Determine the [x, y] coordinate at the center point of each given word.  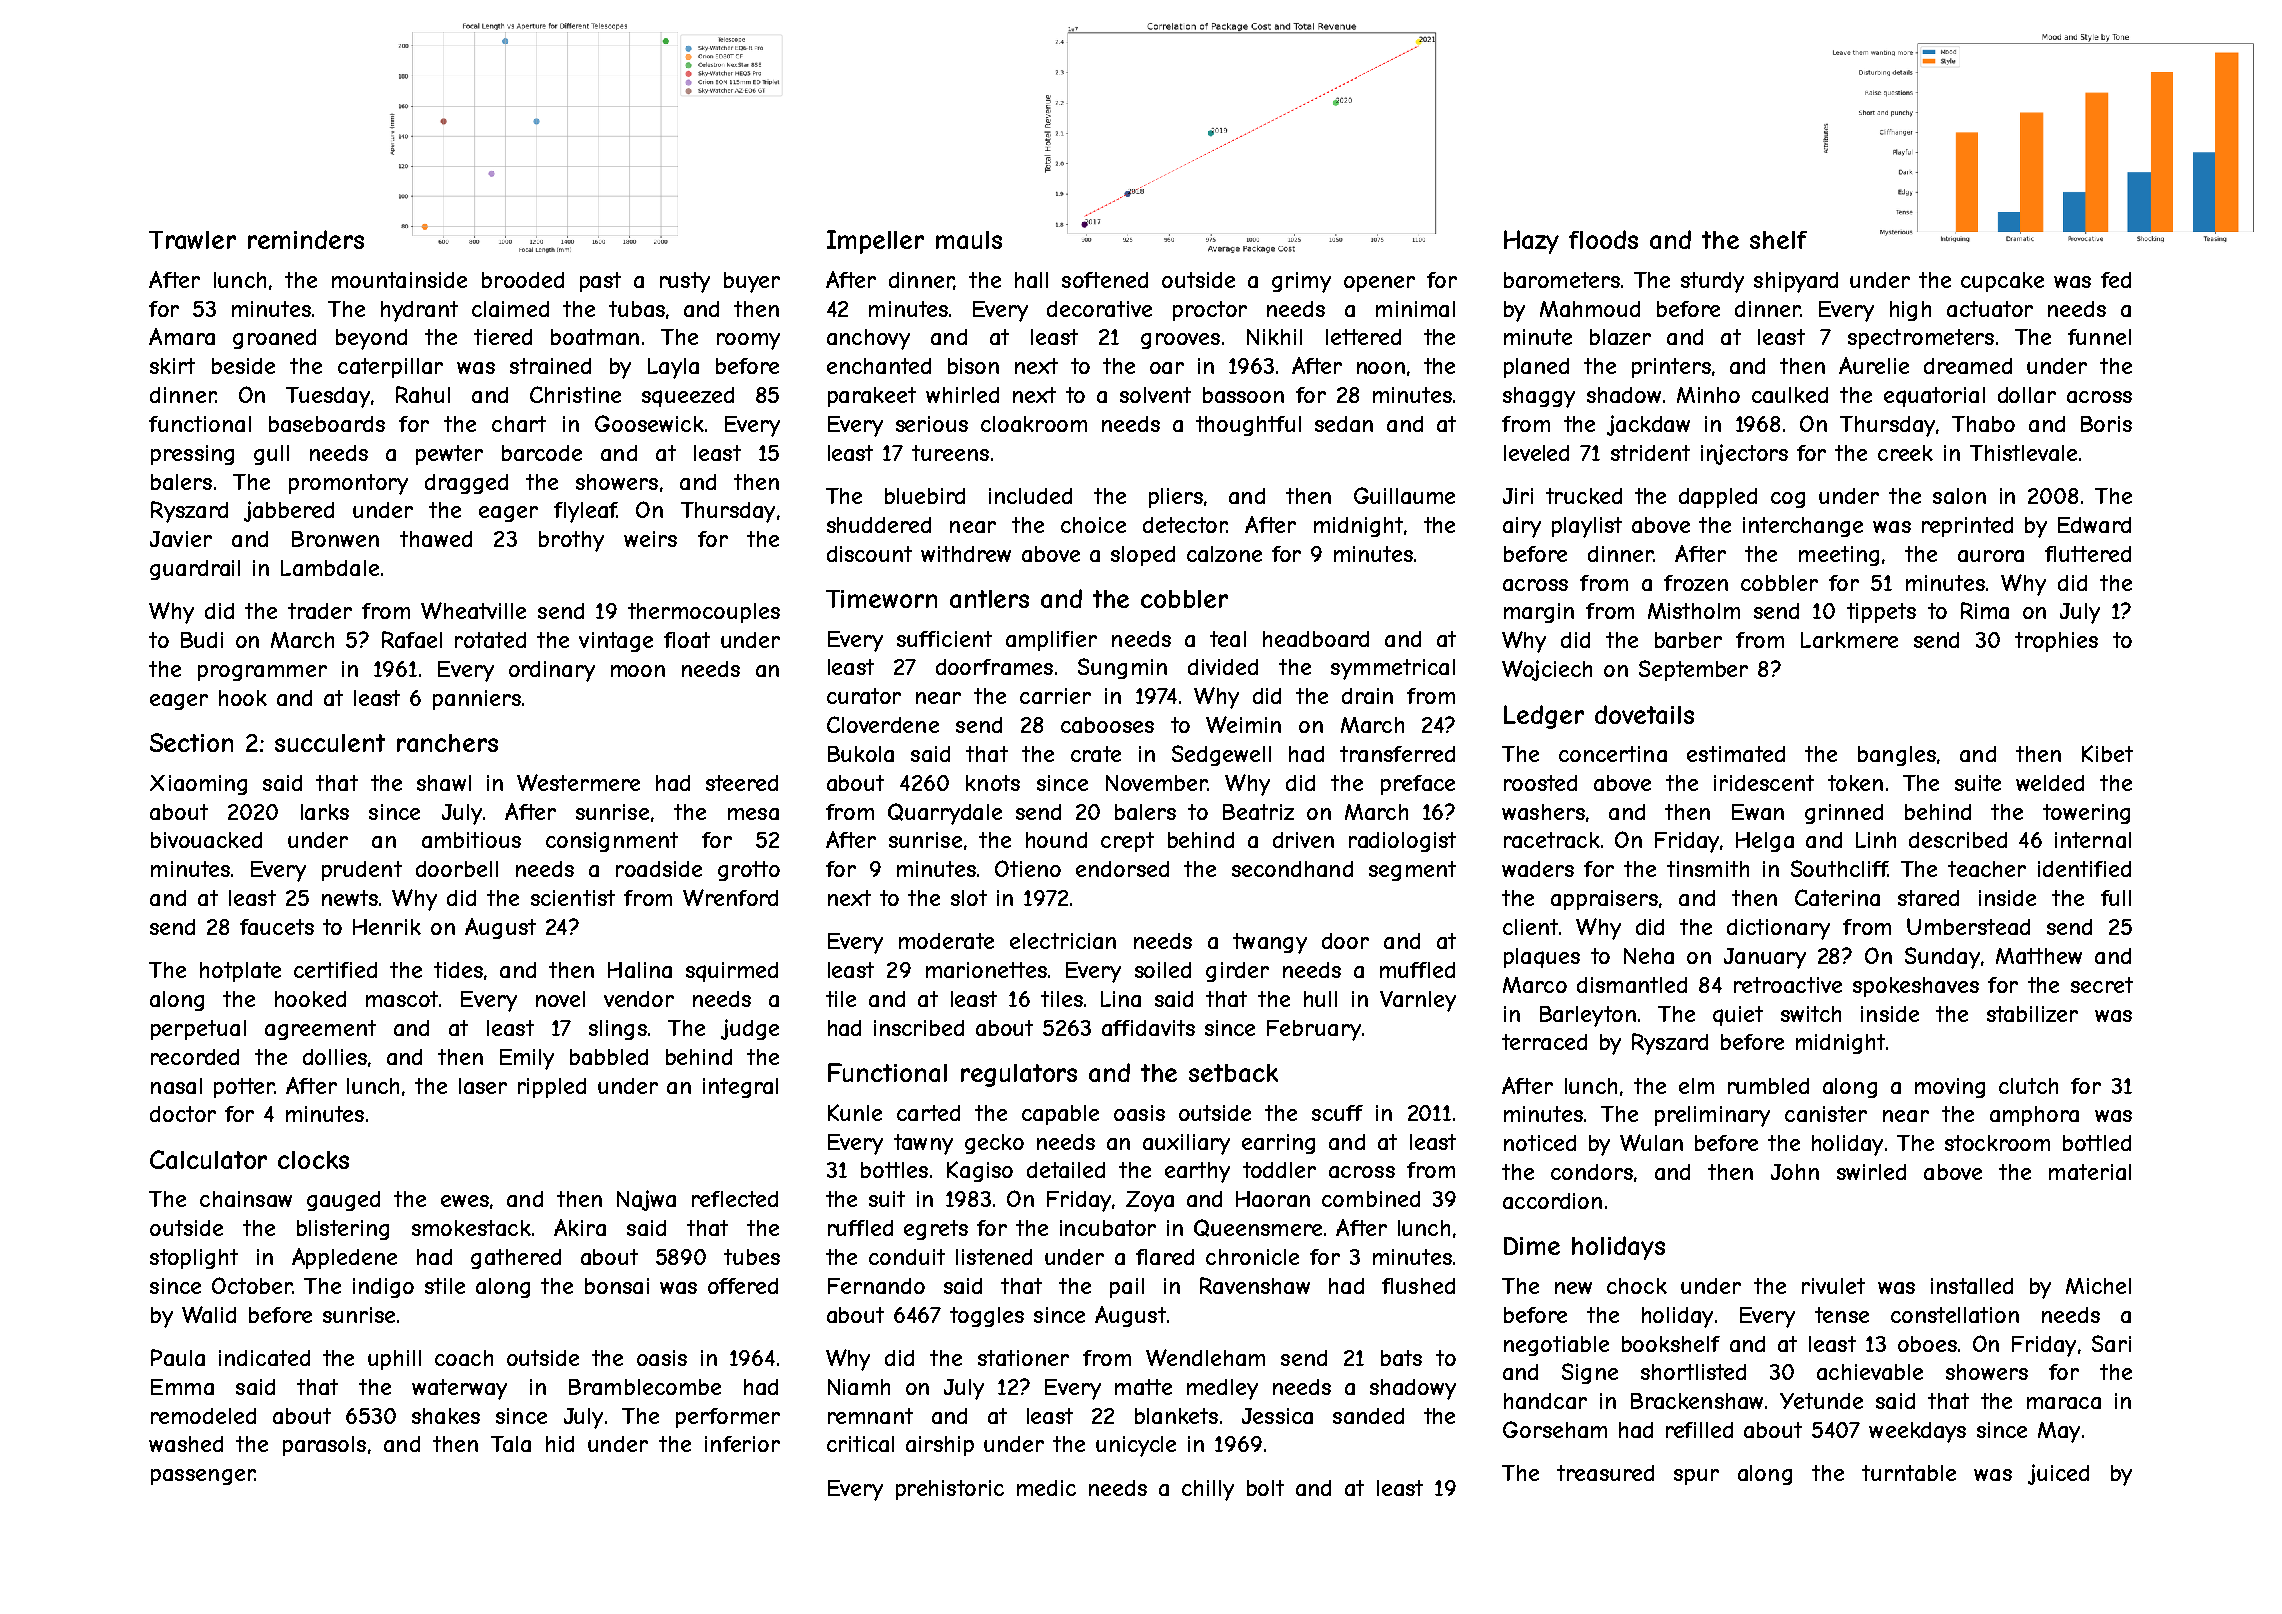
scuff [1337, 1113]
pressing [192, 455]
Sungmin [1122, 668]
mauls [969, 240]
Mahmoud [1590, 309]
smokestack [471, 1228]
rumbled [1768, 1086]
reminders [306, 239]
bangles [1897, 756]
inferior [742, 1444]
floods [1603, 239]
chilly [1208, 1490]
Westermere [578, 782]
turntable [1909, 1473]
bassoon [1243, 395]
